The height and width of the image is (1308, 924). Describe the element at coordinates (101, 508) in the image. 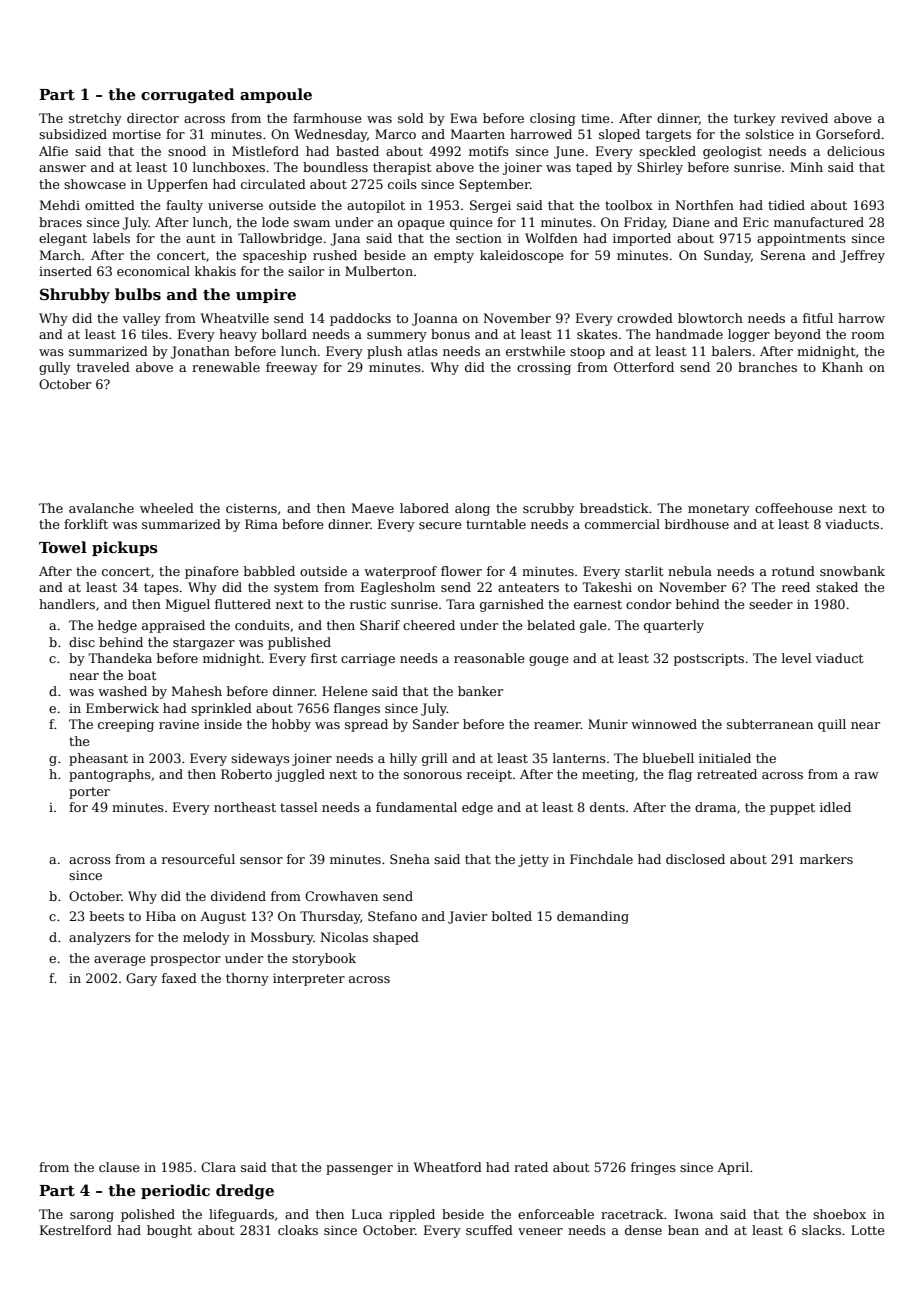

I see `avalanche` at that location.
